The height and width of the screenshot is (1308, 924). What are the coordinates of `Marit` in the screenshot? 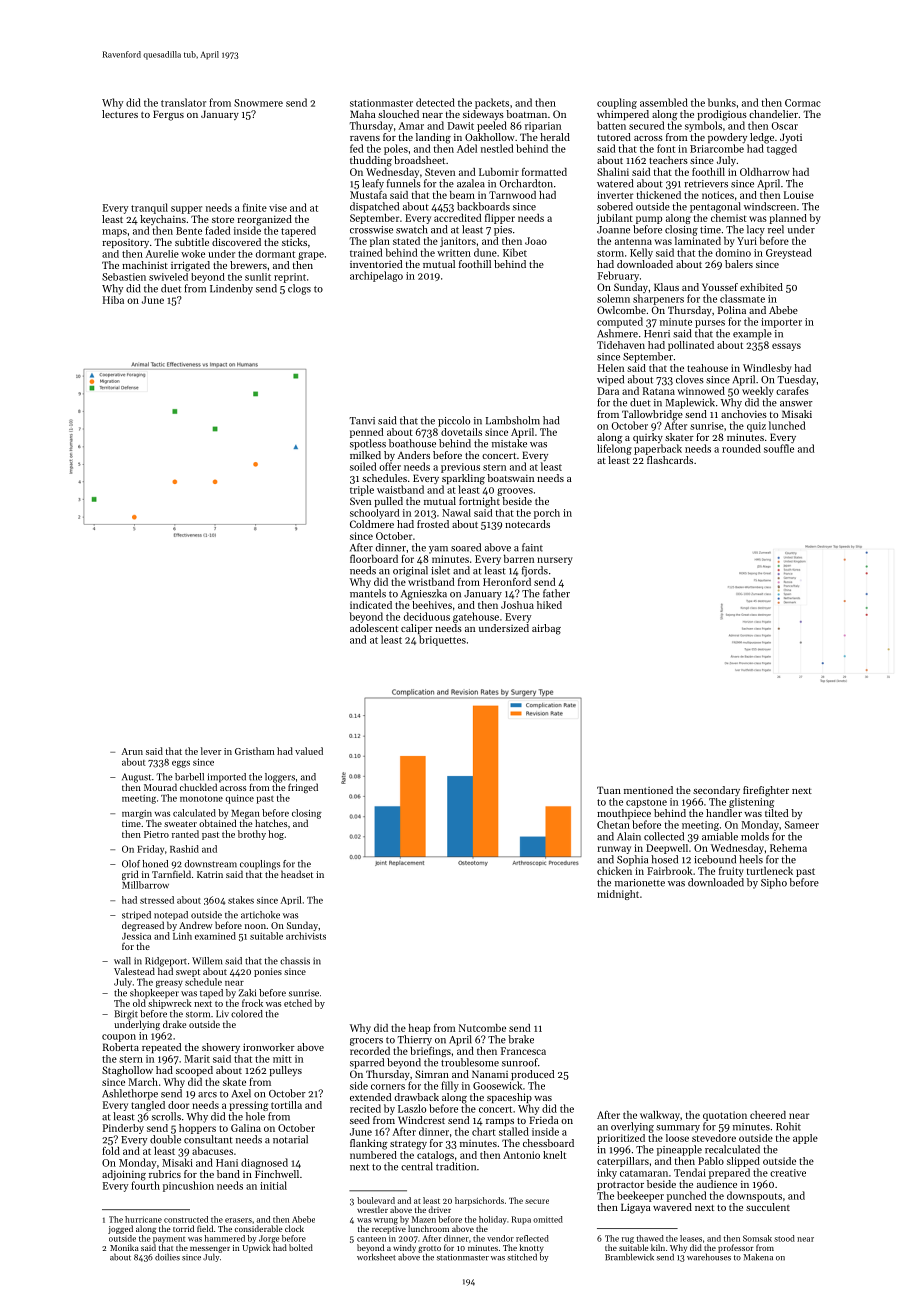 It's located at (197, 1059).
